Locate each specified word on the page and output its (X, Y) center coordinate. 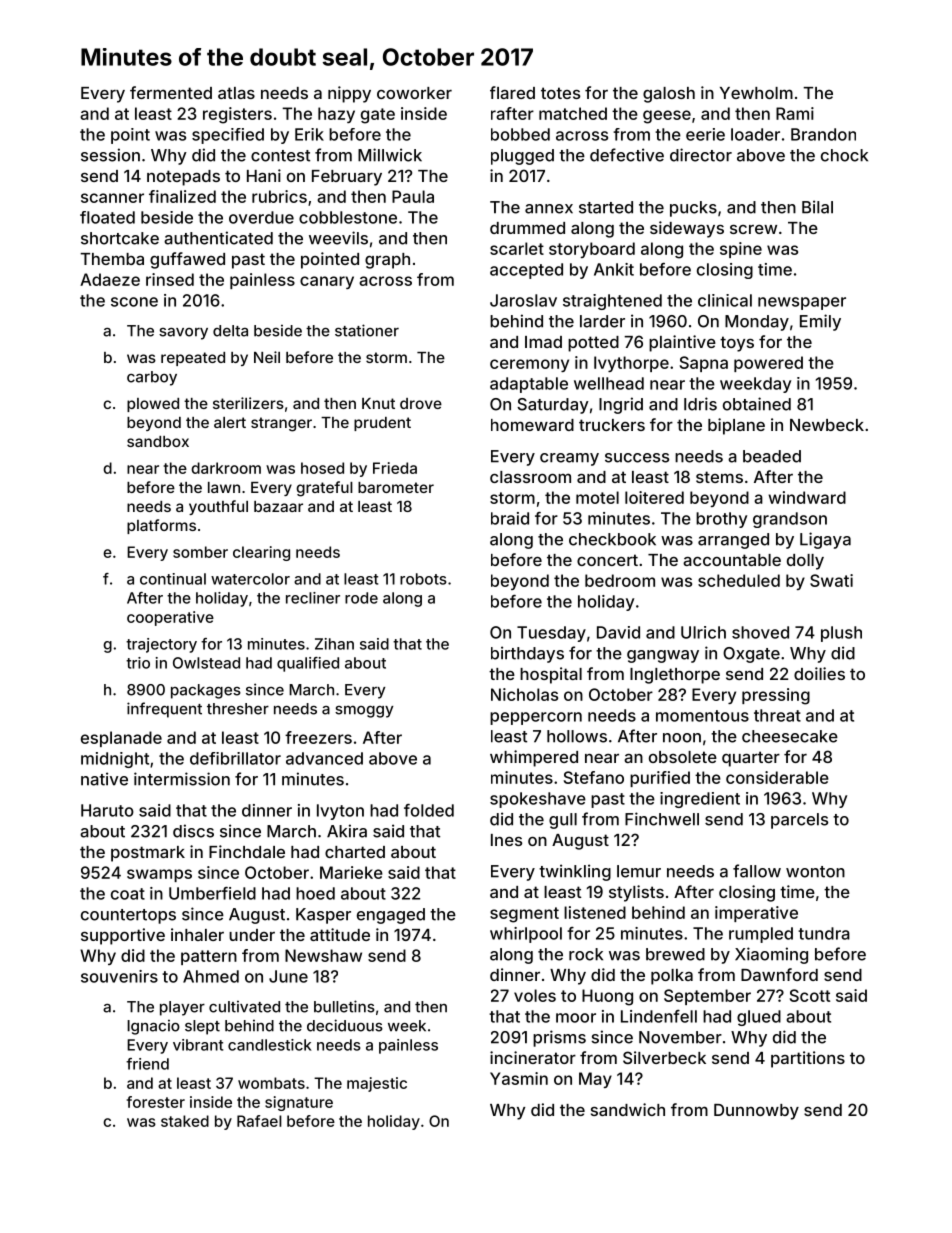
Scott (810, 995)
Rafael (259, 1121)
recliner (313, 598)
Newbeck (827, 425)
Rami (795, 113)
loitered (654, 497)
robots (423, 579)
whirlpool (526, 935)
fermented (171, 92)
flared (512, 92)
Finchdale (247, 851)
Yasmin (519, 1078)
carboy (152, 378)
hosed (322, 468)
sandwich (628, 1109)
